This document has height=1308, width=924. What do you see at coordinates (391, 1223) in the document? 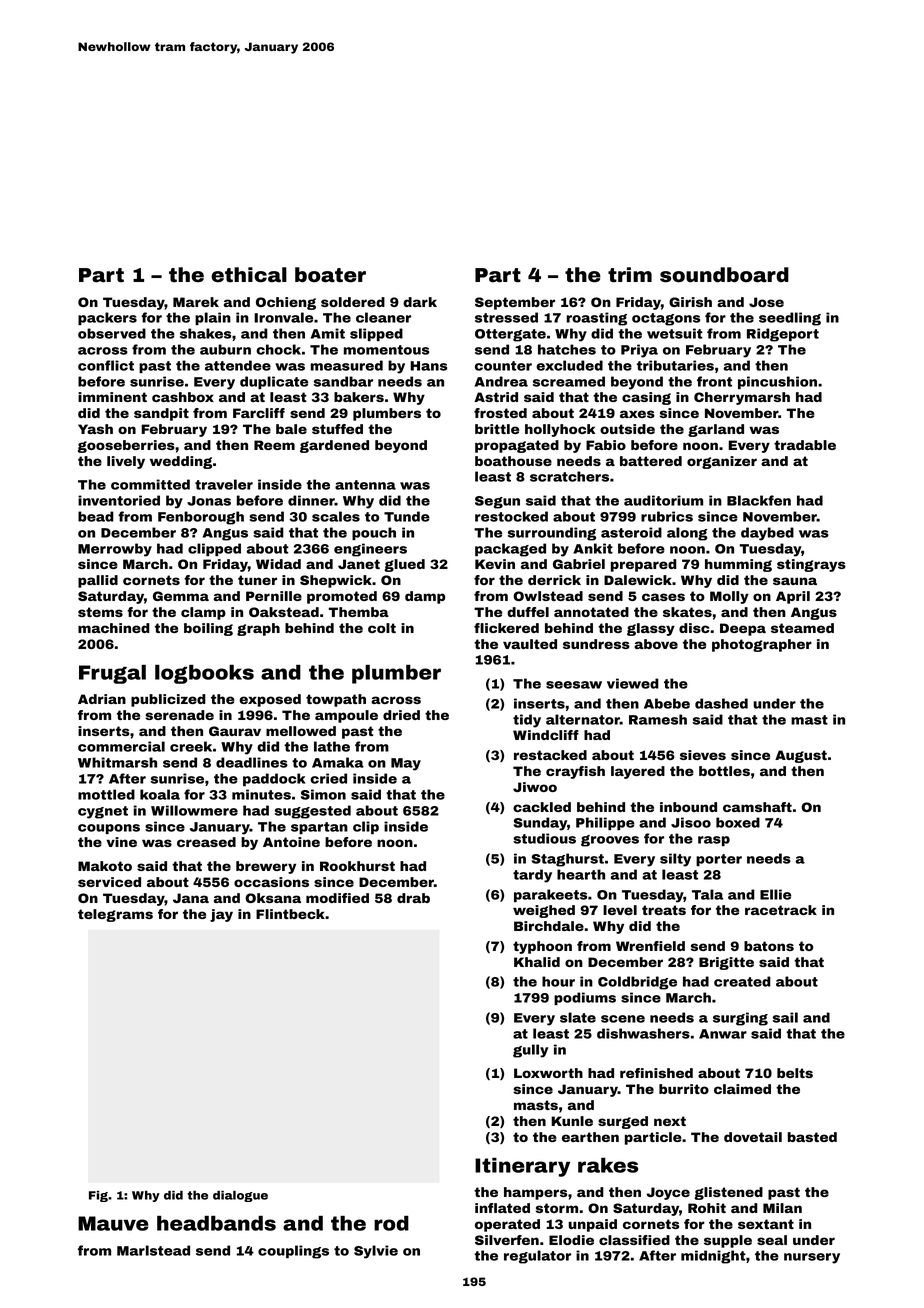
I see `rod` at bounding box center [391, 1223].
